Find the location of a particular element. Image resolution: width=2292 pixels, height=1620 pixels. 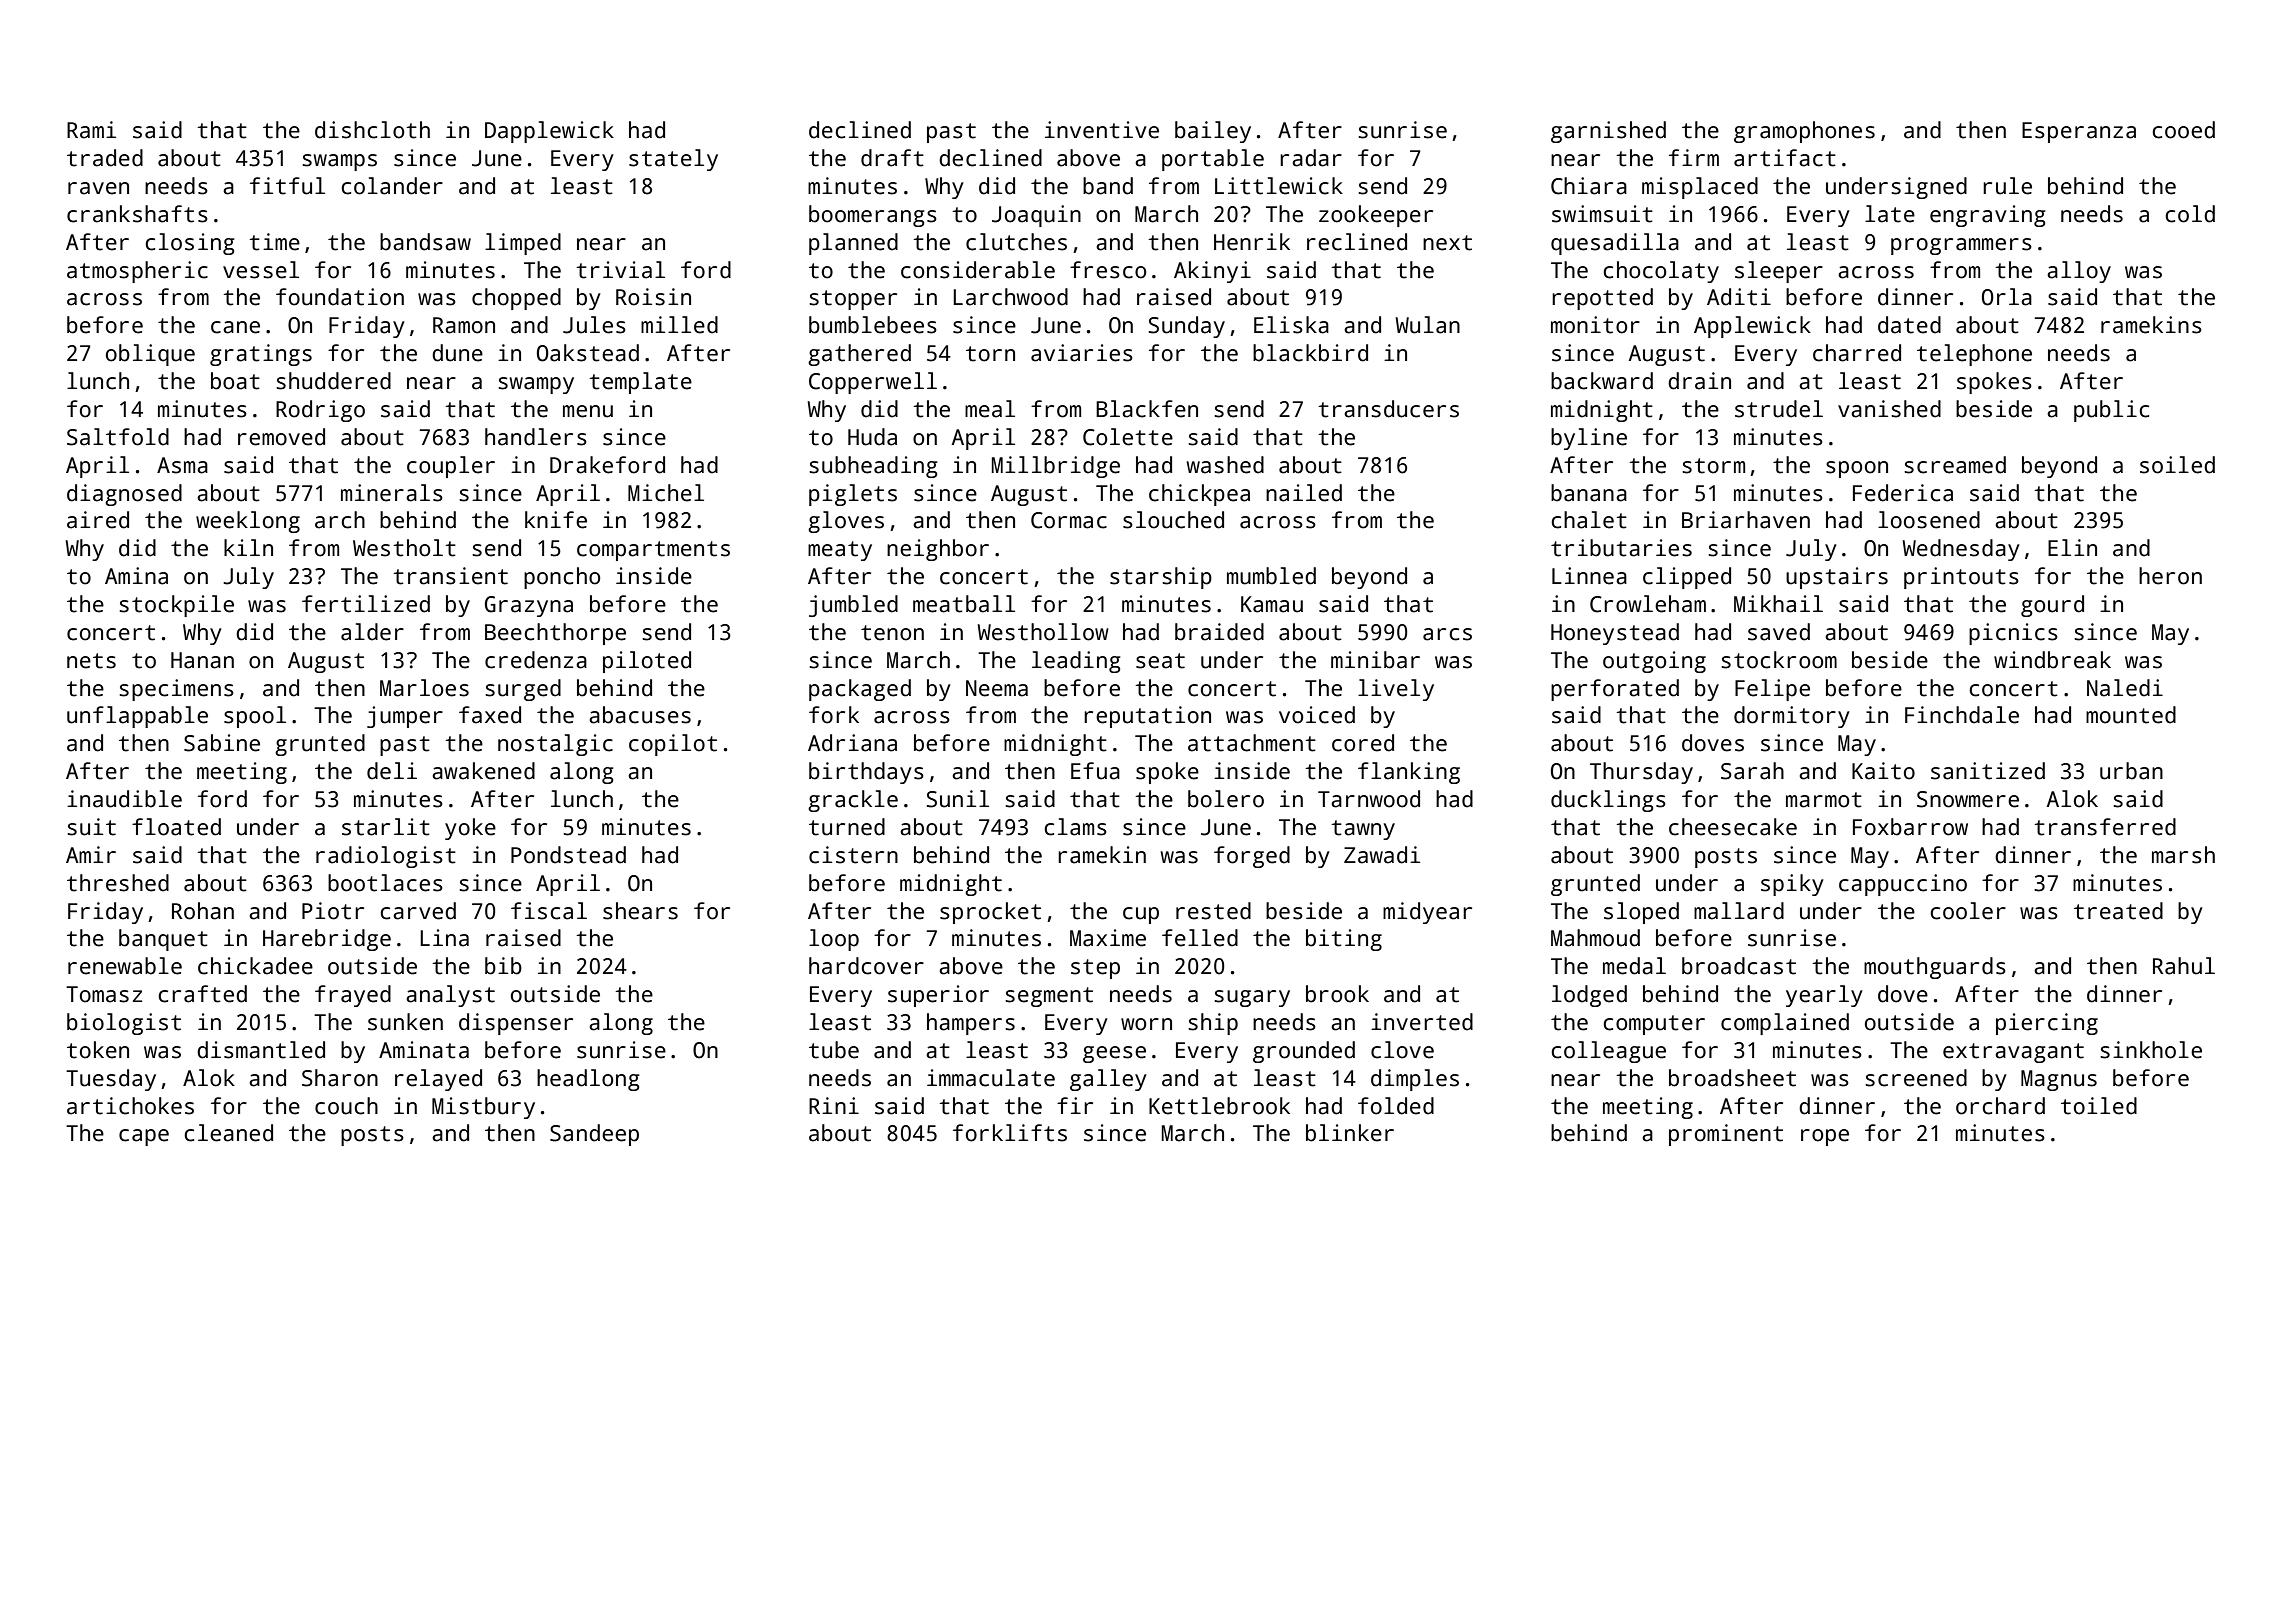

Rami is located at coordinates (91, 130).
